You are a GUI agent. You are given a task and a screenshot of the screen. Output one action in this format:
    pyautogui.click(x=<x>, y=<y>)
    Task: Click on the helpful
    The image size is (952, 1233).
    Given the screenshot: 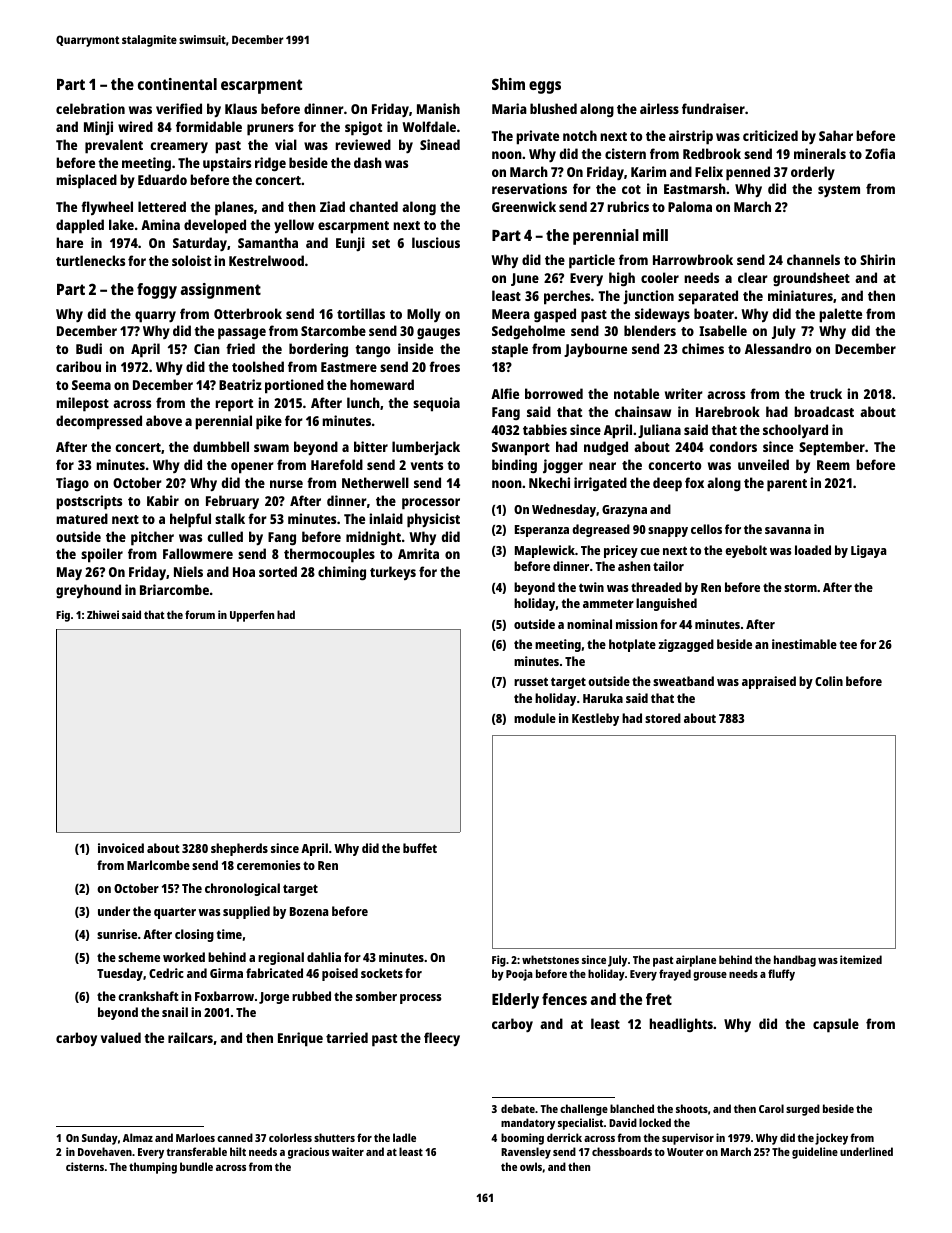 What is the action you would take?
    pyautogui.click(x=190, y=520)
